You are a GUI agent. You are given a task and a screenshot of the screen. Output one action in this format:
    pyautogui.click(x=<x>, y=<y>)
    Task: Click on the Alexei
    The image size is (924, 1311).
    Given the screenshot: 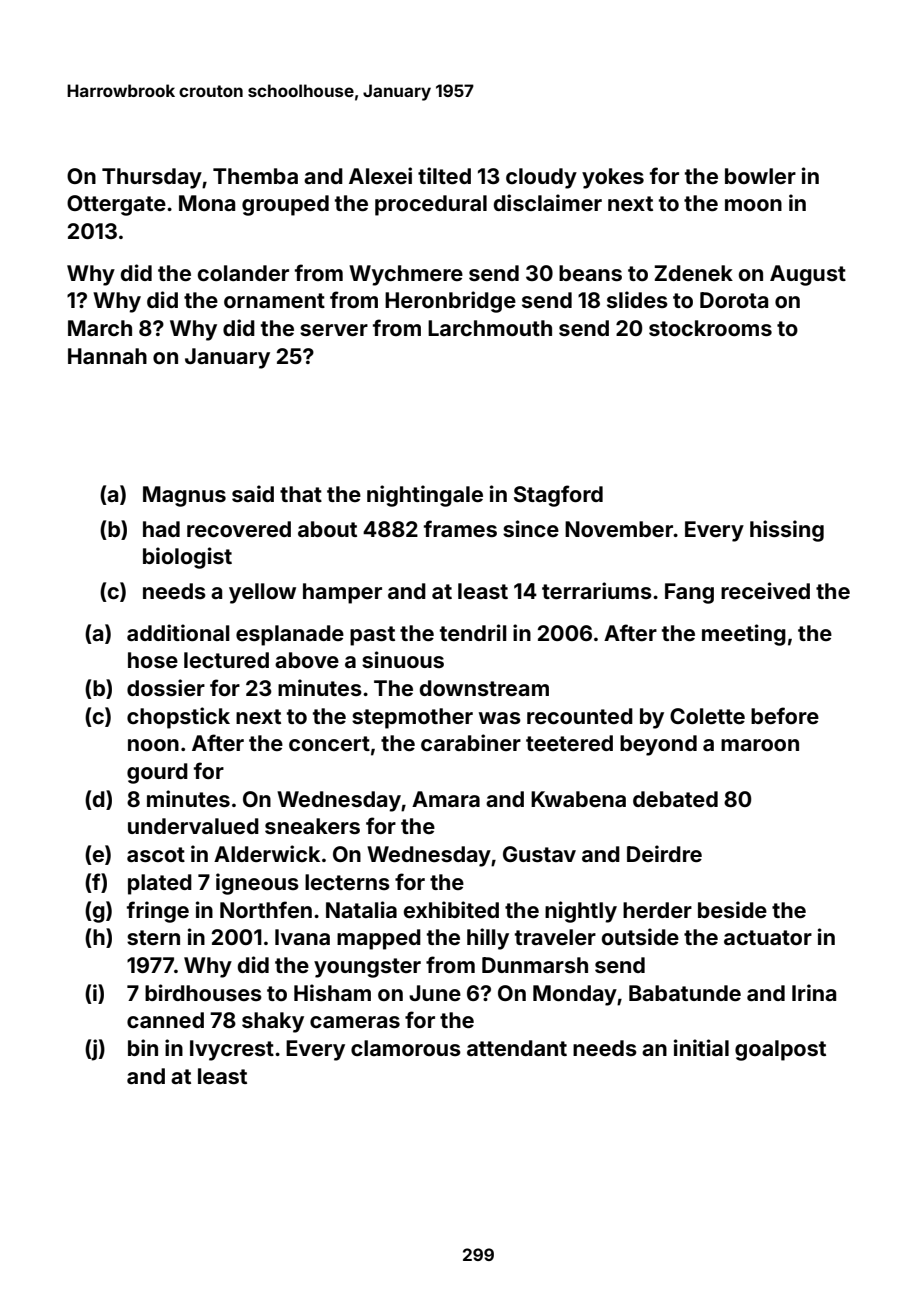 What is the action you would take?
    pyautogui.click(x=380, y=175)
